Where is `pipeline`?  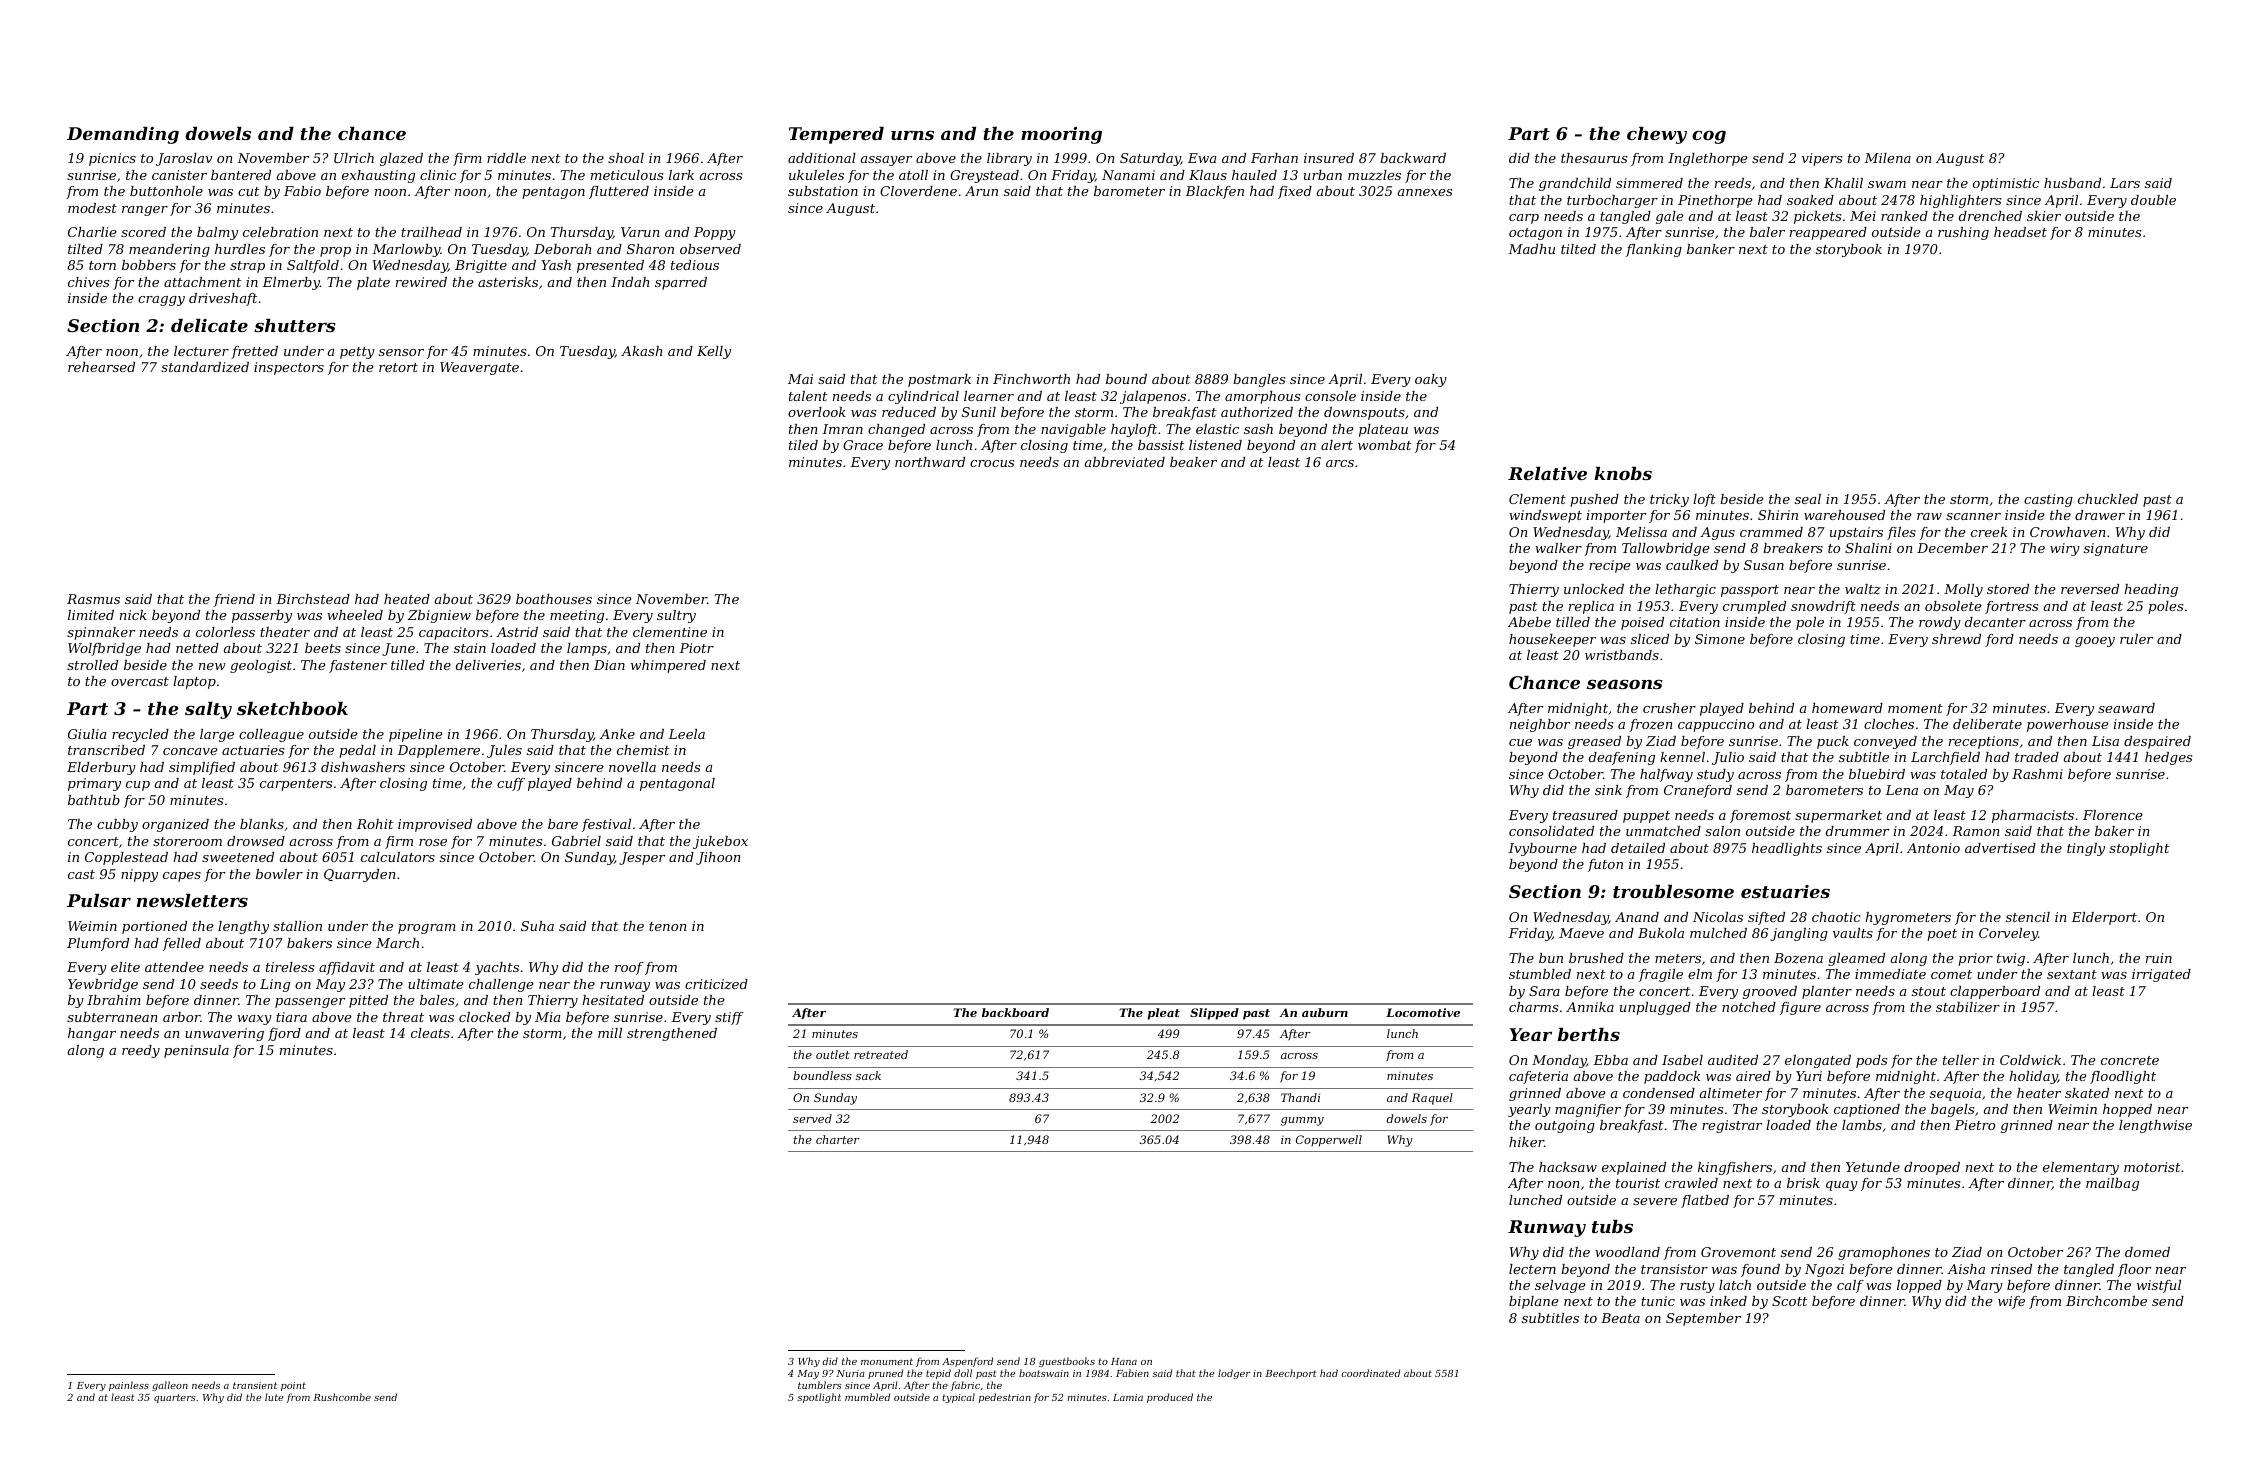 pipeline is located at coordinates (416, 735).
